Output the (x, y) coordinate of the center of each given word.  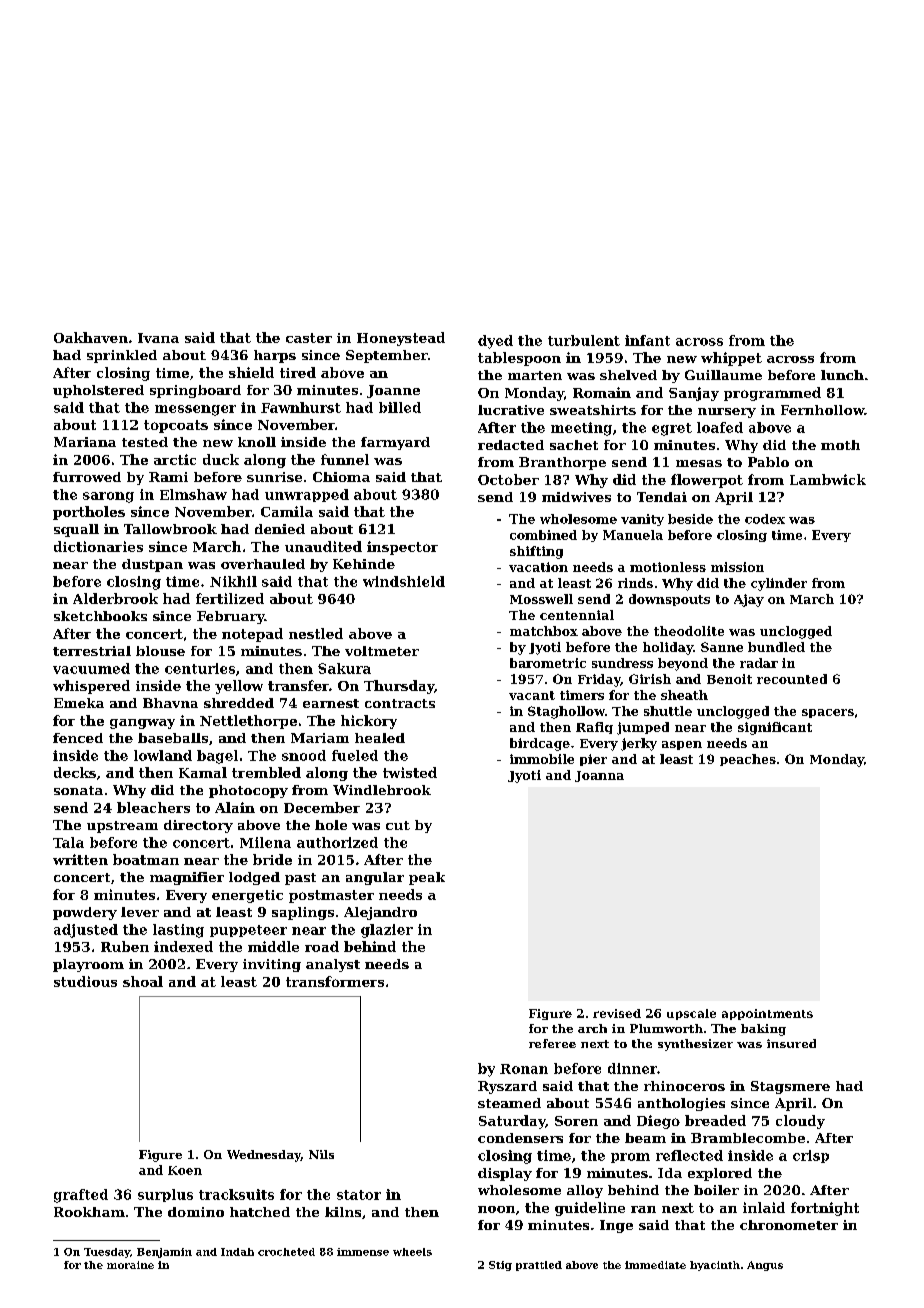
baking (763, 1030)
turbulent (584, 340)
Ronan (524, 1069)
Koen (185, 1170)
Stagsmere (790, 1087)
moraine (130, 1265)
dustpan (152, 565)
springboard (195, 391)
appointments (767, 1014)
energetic (247, 896)
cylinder (779, 584)
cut (398, 825)
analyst (333, 965)
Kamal (203, 772)
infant (647, 340)
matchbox (544, 631)
